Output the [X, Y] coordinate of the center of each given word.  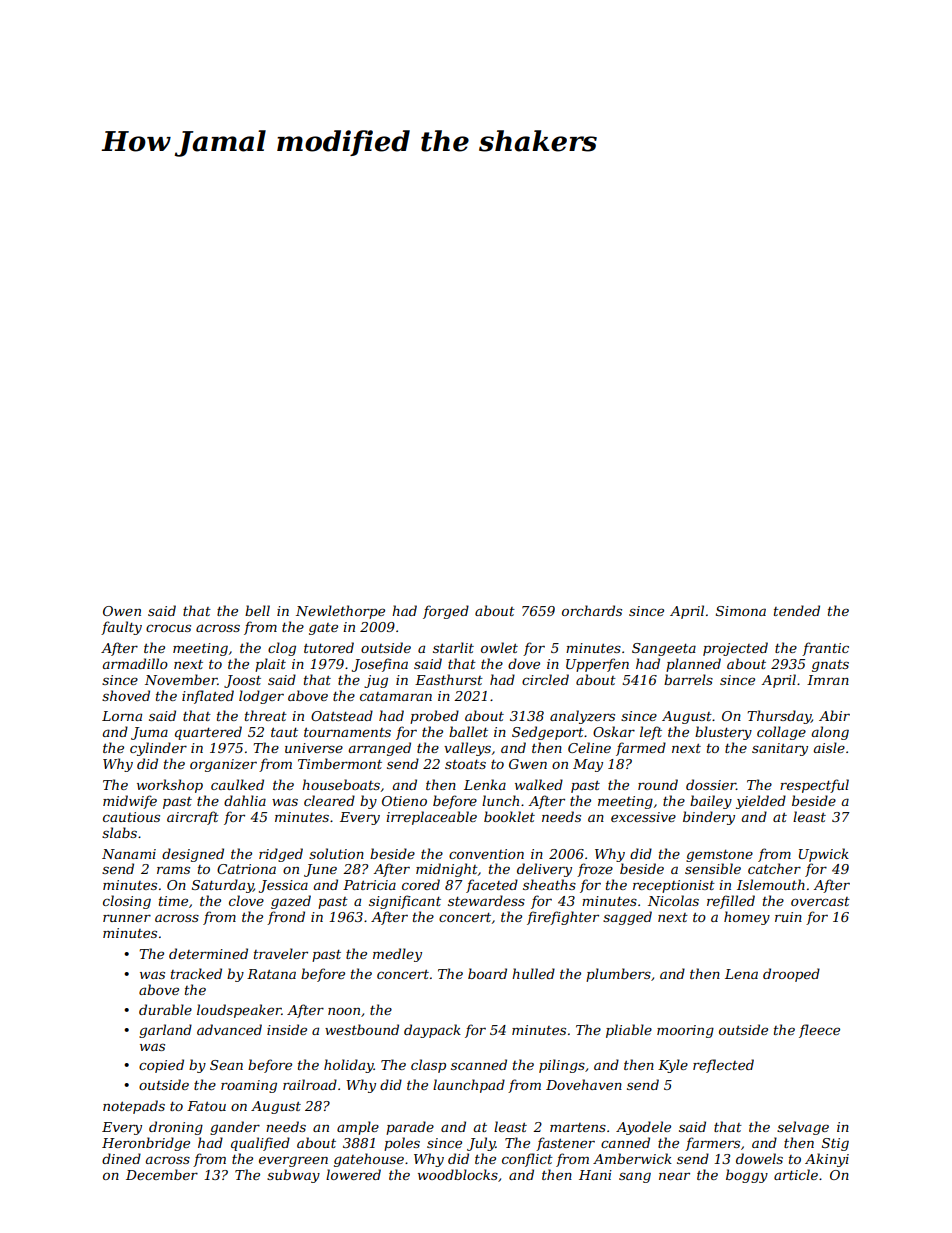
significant [405, 902]
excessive [643, 817]
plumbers [618, 975]
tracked [196, 973]
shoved [126, 695]
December [162, 1174]
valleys [467, 749]
